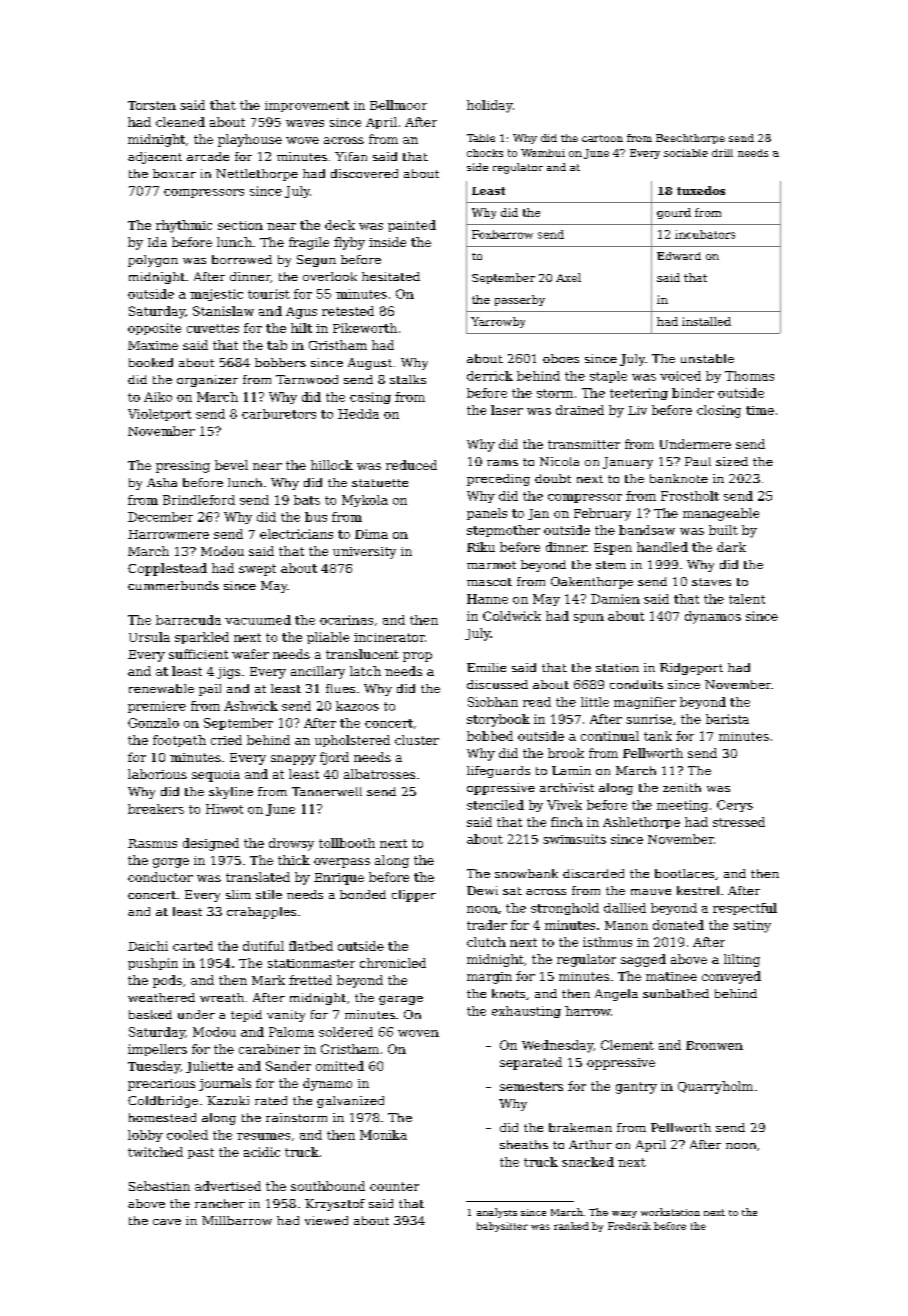 The height and width of the screenshot is (1316, 908). What do you see at coordinates (262, 1152) in the screenshot?
I see `acidic` at bounding box center [262, 1152].
